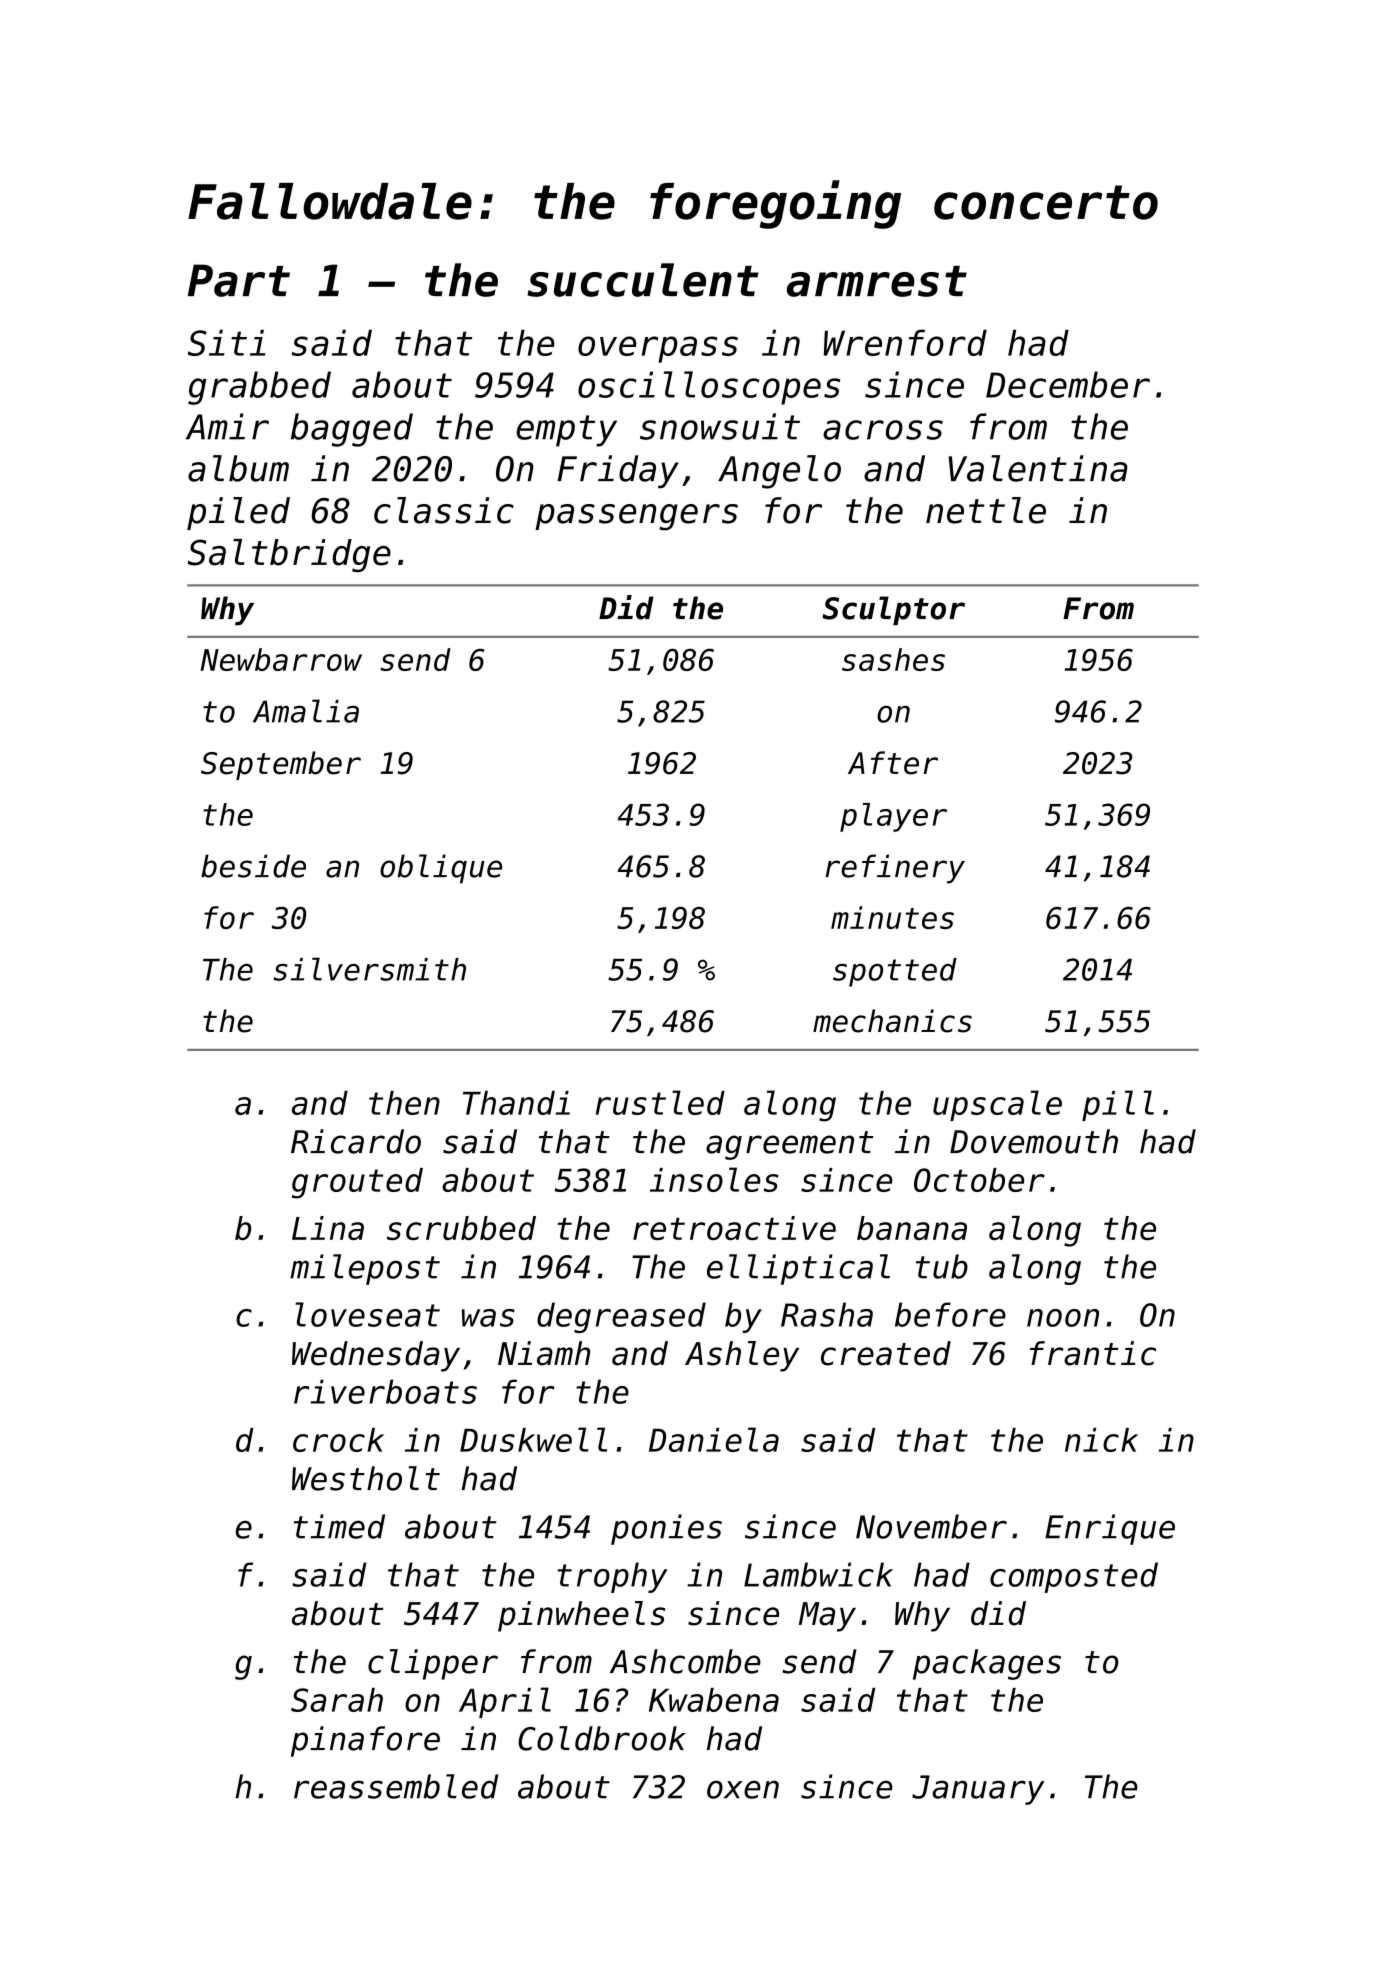 This document has height=1969, width=1386. Describe the element at coordinates (433, 1664) in the document. I see `clipper` at that location.
